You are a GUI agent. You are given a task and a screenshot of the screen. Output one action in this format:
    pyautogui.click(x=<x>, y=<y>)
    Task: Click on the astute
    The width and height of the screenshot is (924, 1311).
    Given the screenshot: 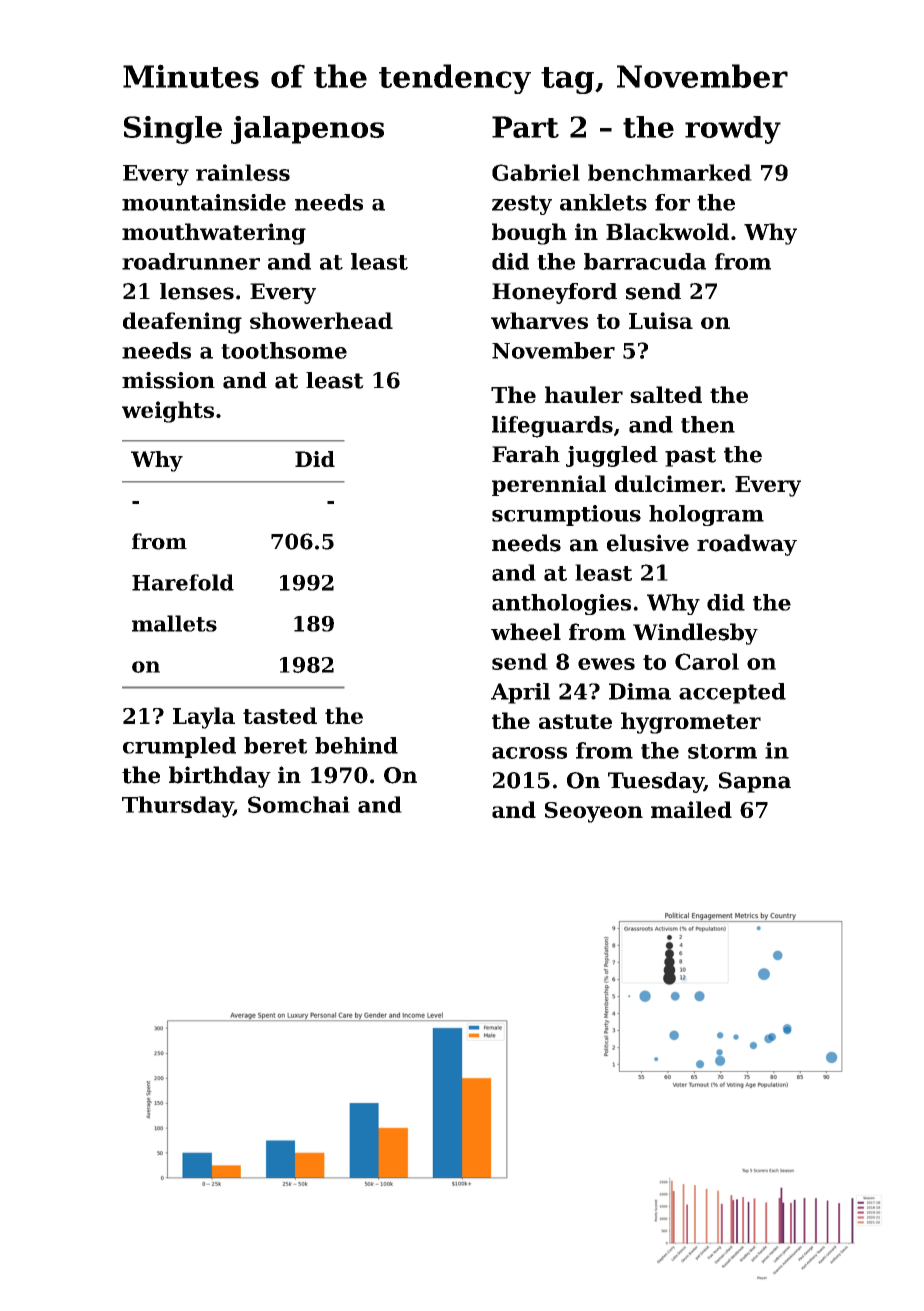 What is the action you would take?
    pyautogui.click(x=575, y=721)
